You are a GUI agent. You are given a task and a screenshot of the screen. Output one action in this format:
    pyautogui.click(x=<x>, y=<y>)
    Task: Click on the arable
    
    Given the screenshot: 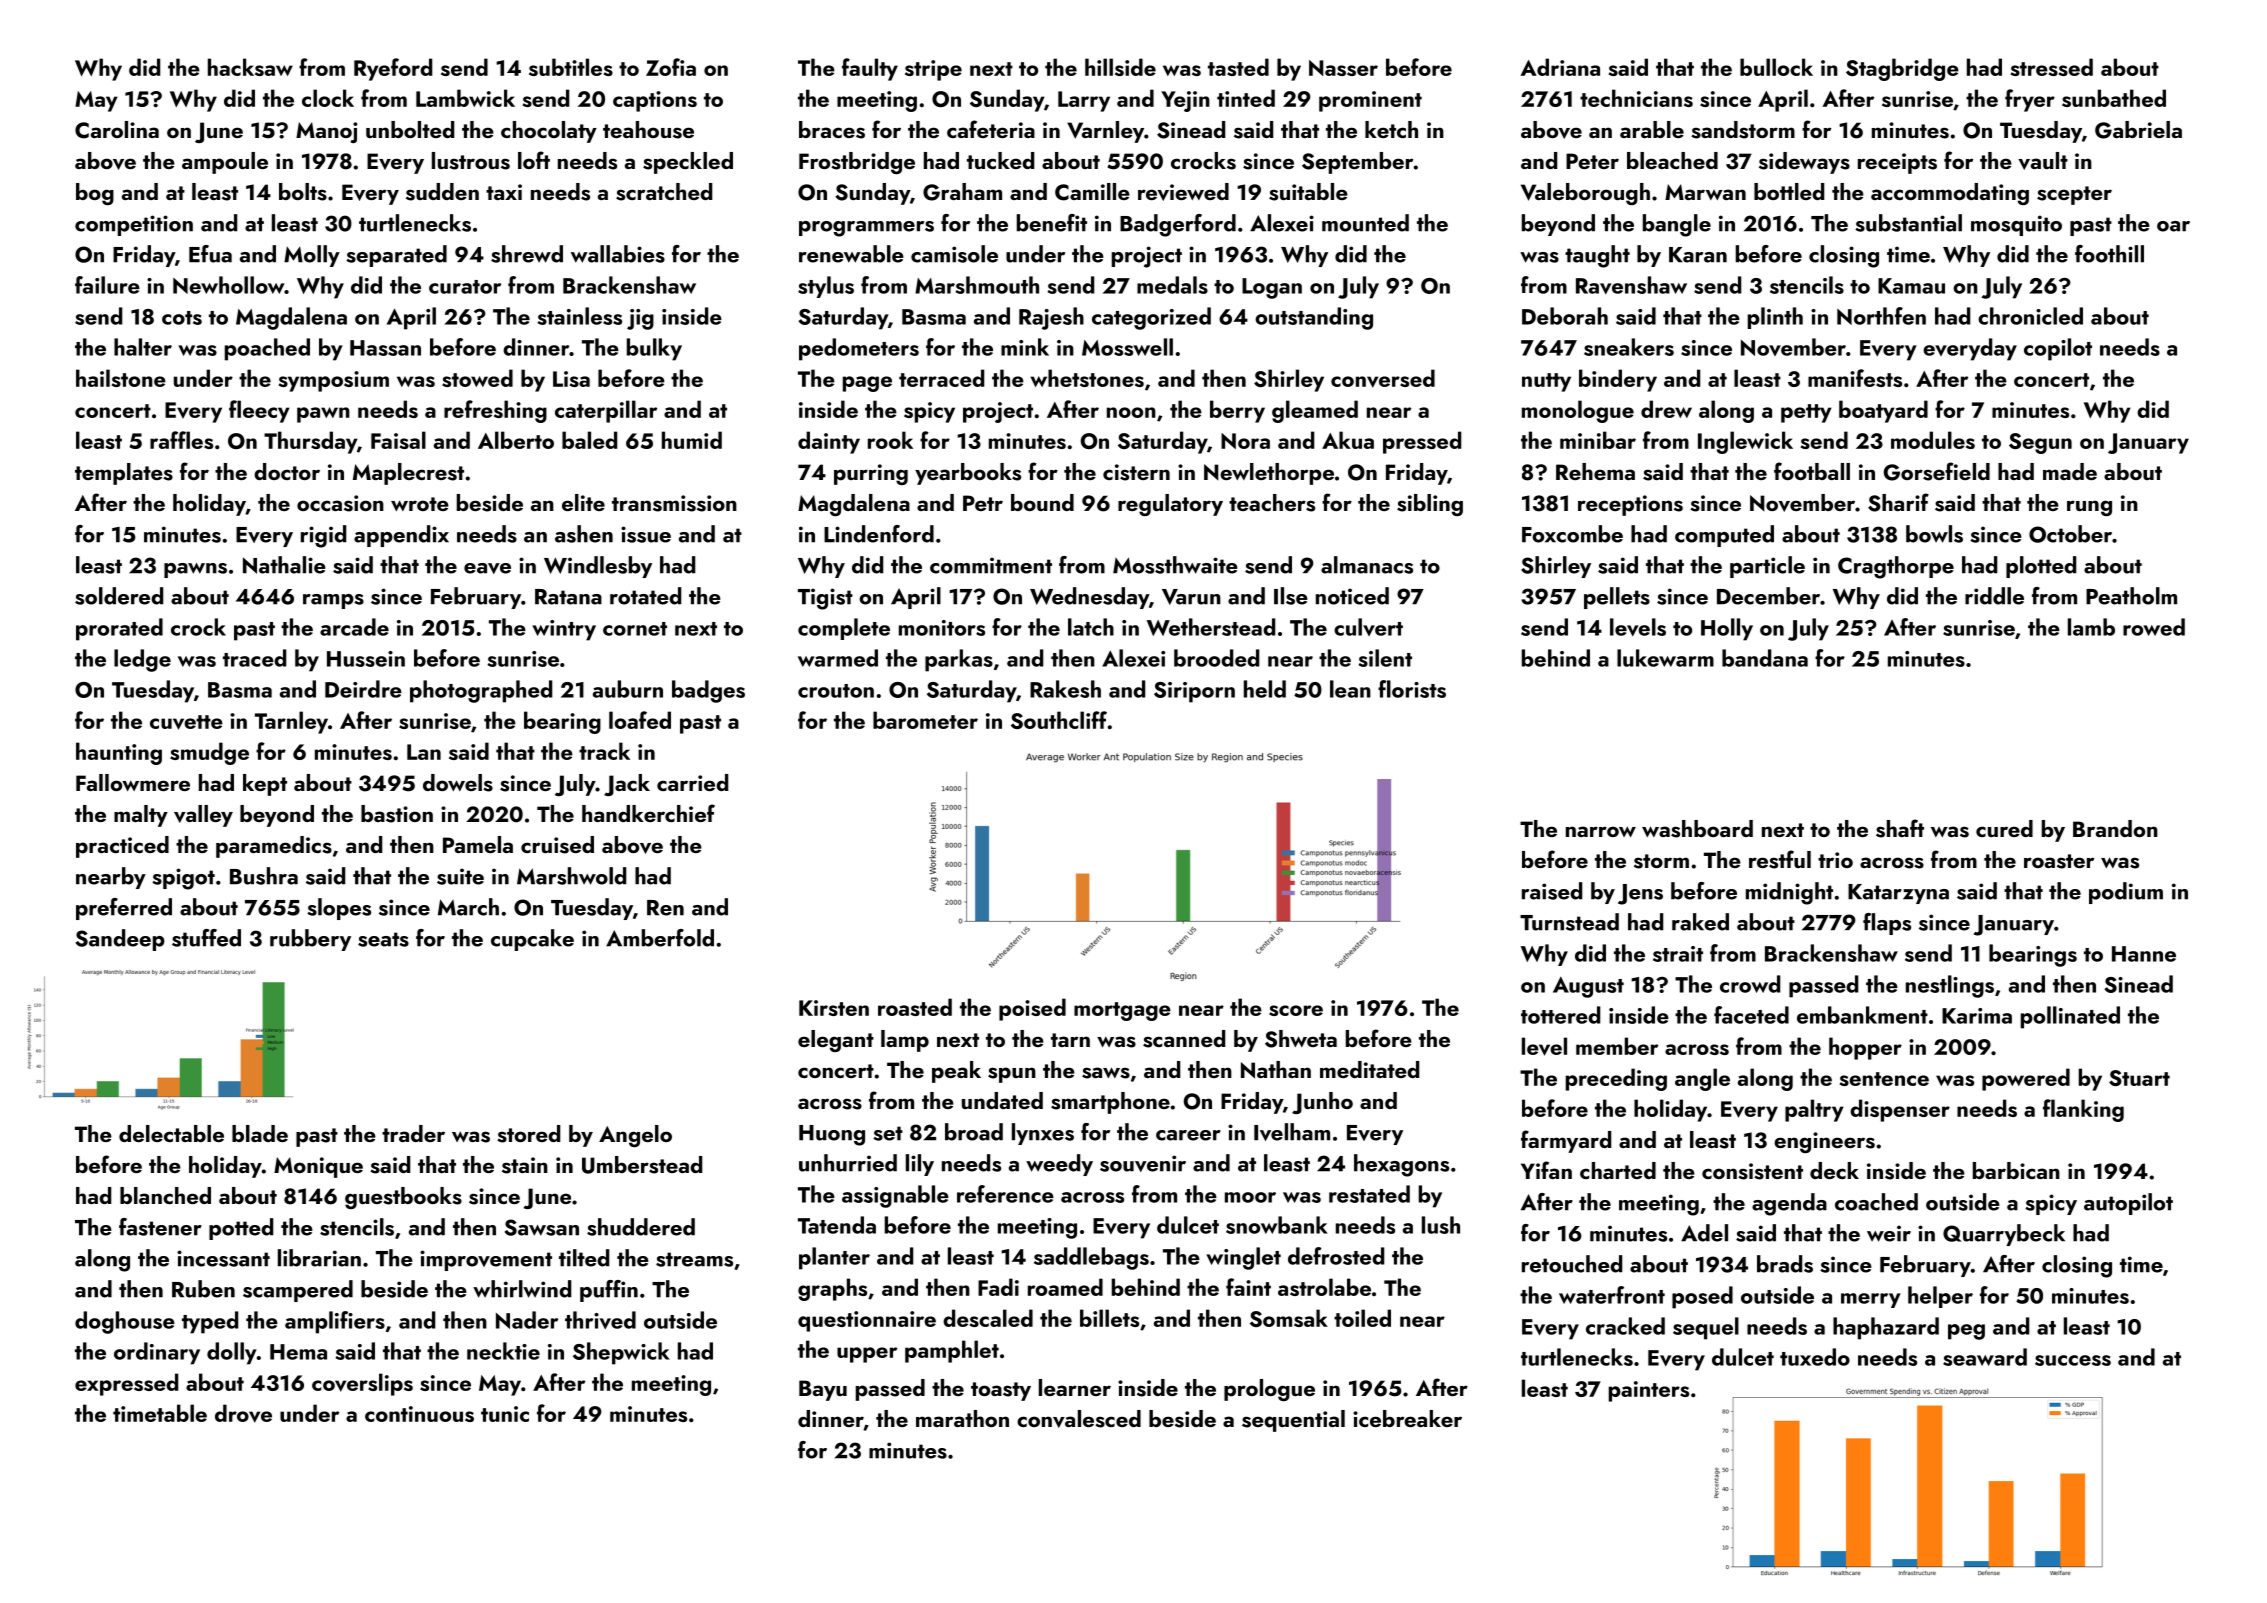 What is the action you would take?
    pyautogui.click(x=1652, y=129)
